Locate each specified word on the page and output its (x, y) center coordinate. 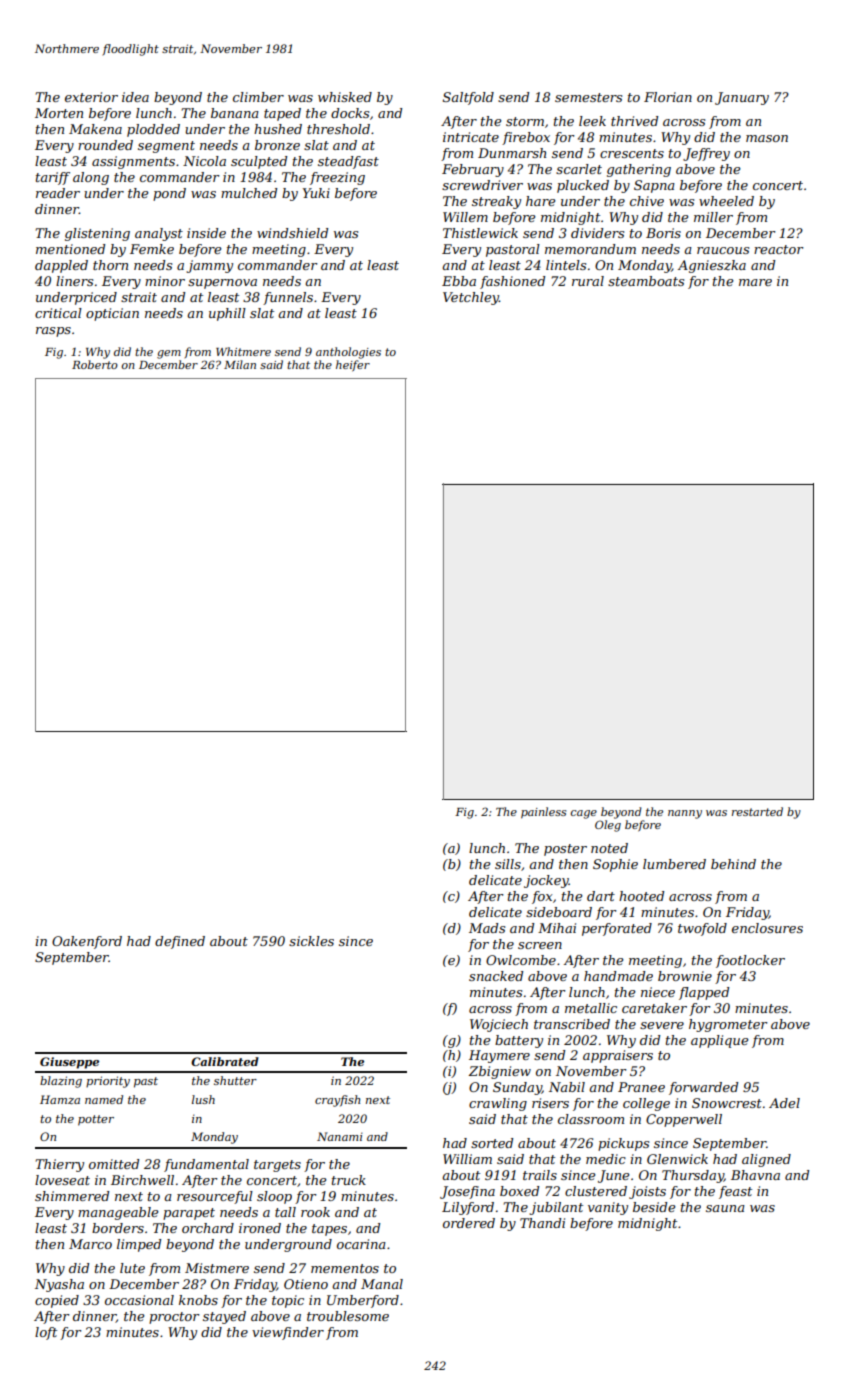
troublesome (348, 1316)
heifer (353, 365)
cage (584, 814)
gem (169, 354)
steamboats (646, 281)
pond (169, 194)
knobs (198, 1300)
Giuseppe (69, 1063)
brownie (685, 976)
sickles (311, 941)
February (473, 170)
